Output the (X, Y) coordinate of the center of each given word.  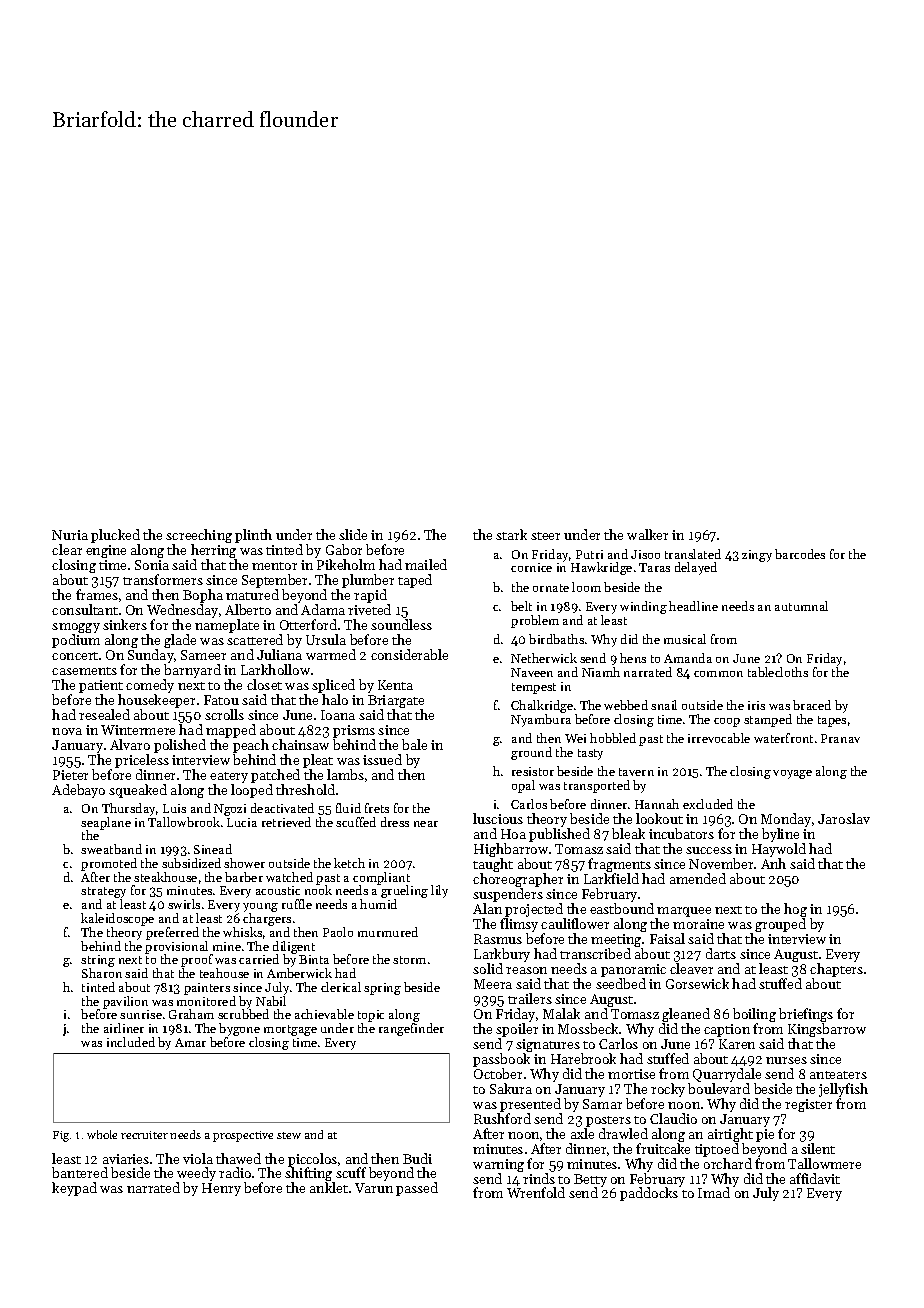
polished (180, 746)
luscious (498, 818)
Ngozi (230, 810)
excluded (708, 804)
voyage (792, 774)
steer (545, 536)
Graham (191, 1014)
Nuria (70, 535)
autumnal (801, 606)
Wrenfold (536, 1192)
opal (523, 786)
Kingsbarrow (827, 1030)
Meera (493, 984)
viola (198, 1158)
